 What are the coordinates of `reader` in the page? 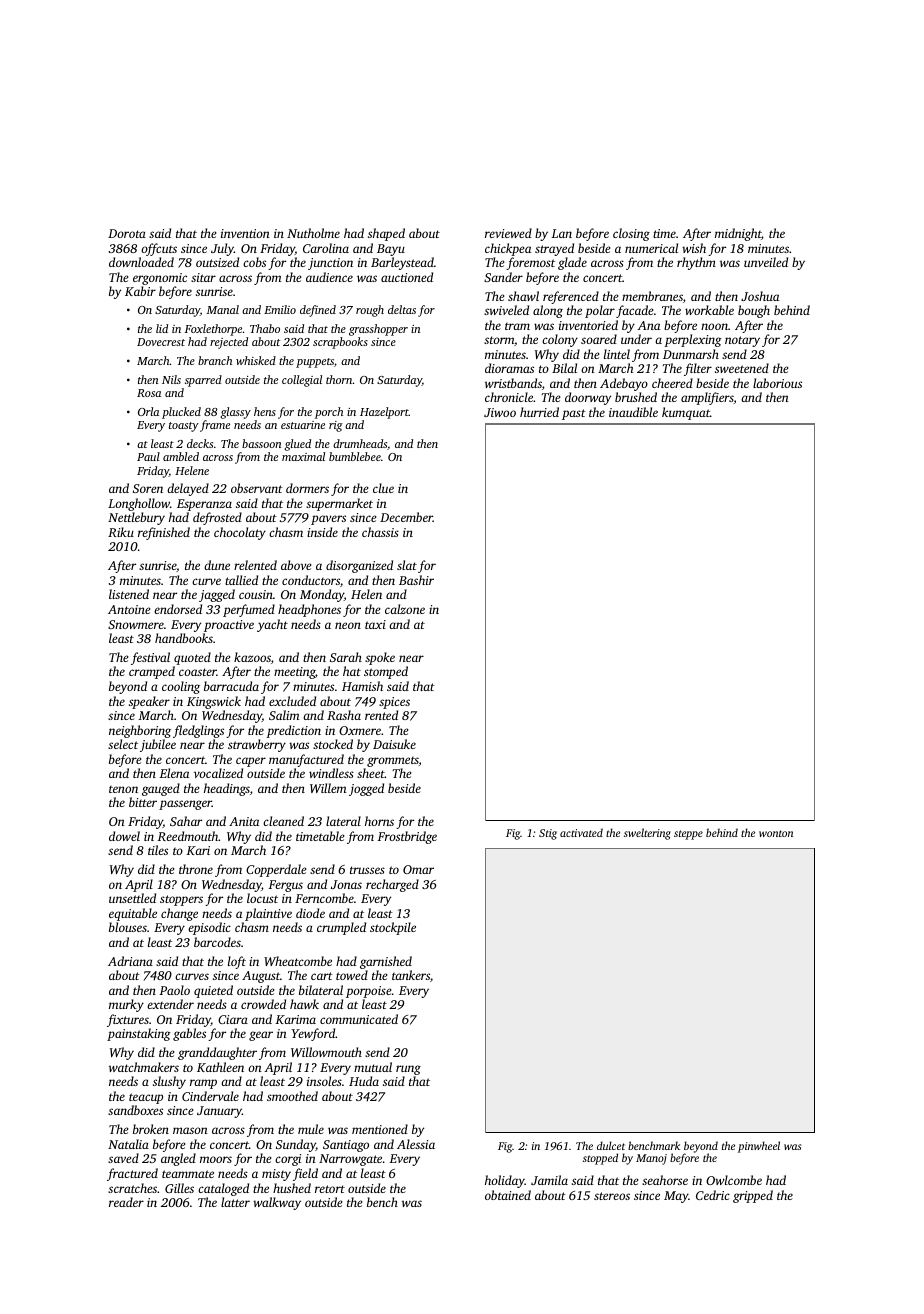 It's located at (126, 1202).
